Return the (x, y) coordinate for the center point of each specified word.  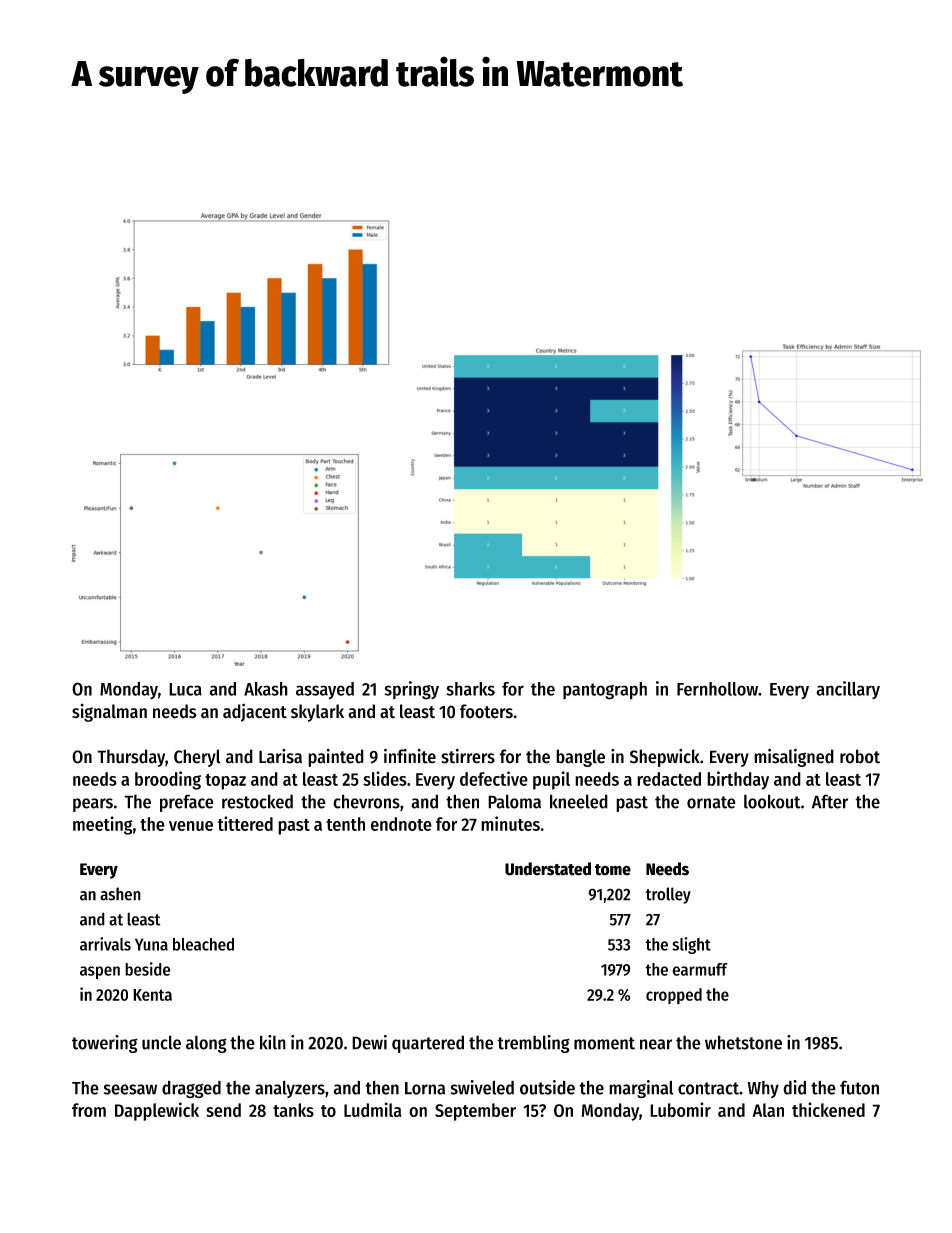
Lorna (425, 1088)
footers (486, 711)
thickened (828, 1109)
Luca (185, 689)
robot (860, 756)
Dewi (369, 1042)
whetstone (743, 1042)
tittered (245, 823)
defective (494, 778)
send (223, 1110)
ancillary (848, 690)
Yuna (151, 944)
